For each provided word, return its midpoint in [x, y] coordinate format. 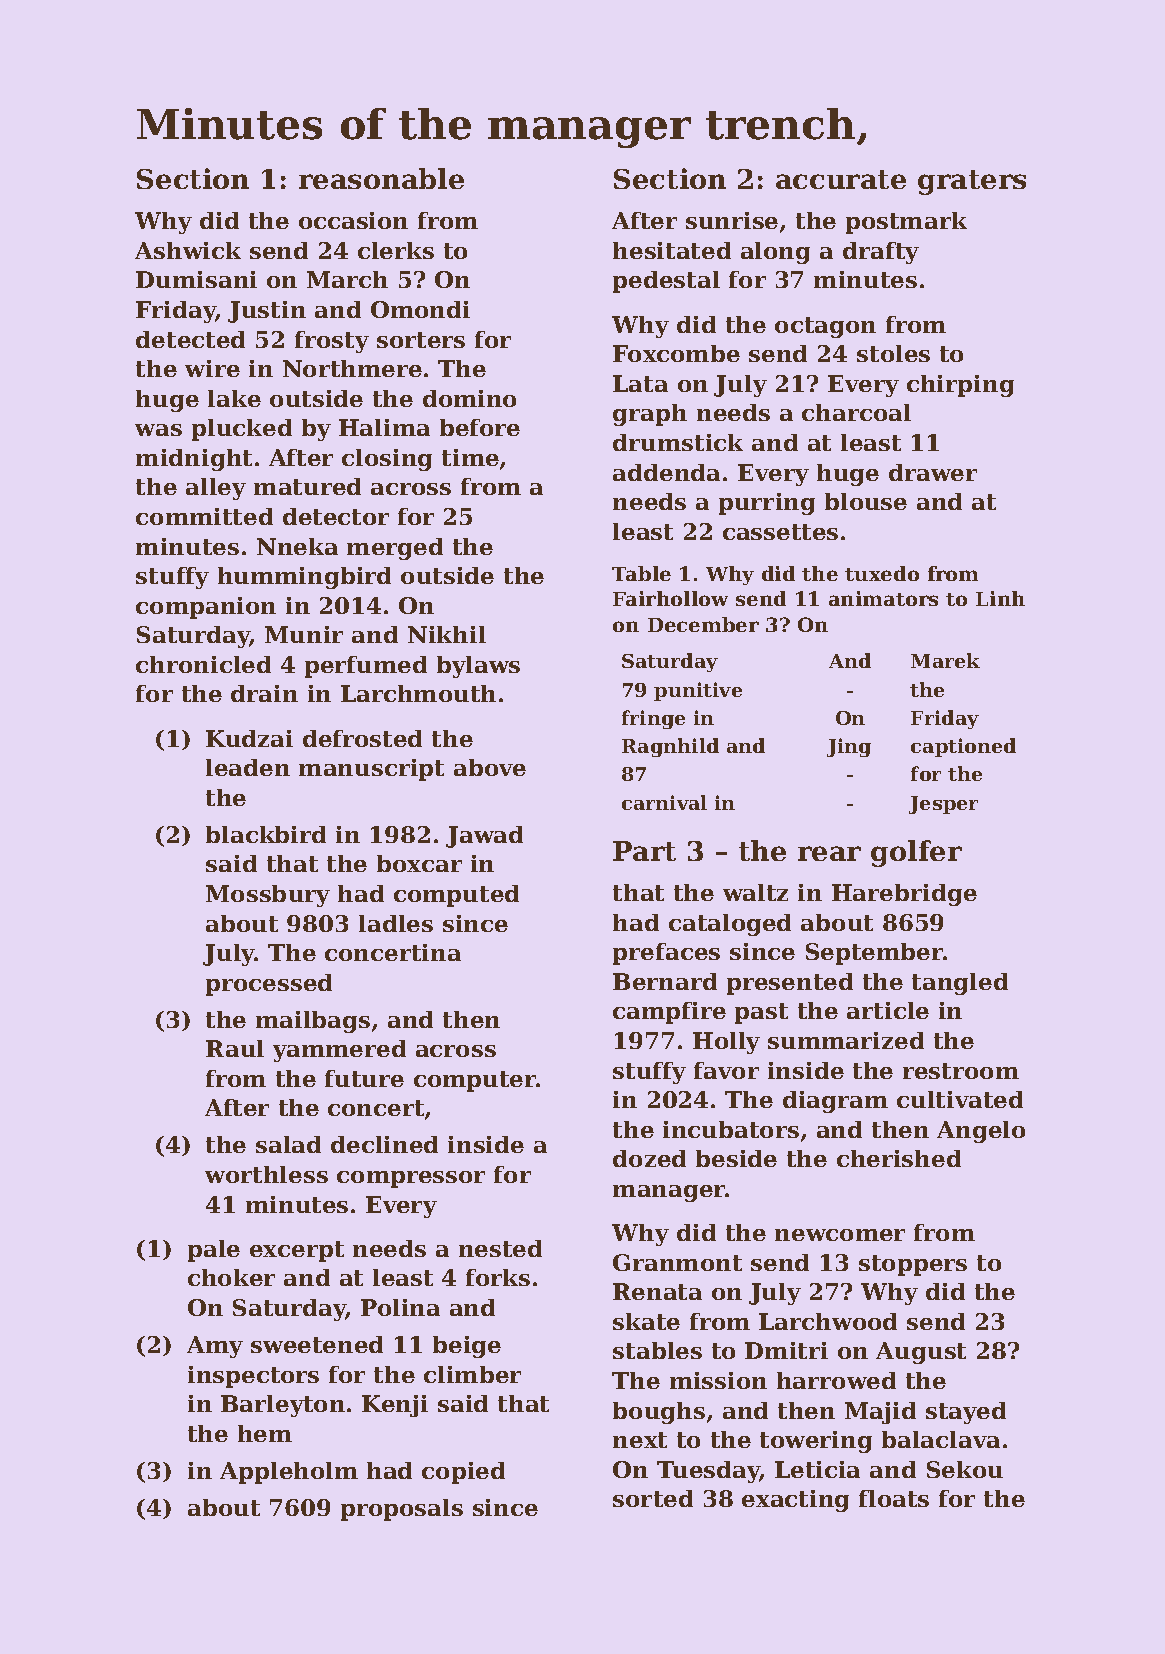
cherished [899, 1158]
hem [265, 1433]
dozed [649, 1158]
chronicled [203, 664]
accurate [841, 179]
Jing [849, 747]
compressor [411, 1179]
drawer [933, 472]
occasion [353, 220]
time [470, 457]
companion [206, 608]
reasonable [381, 178]
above [490, 767]
